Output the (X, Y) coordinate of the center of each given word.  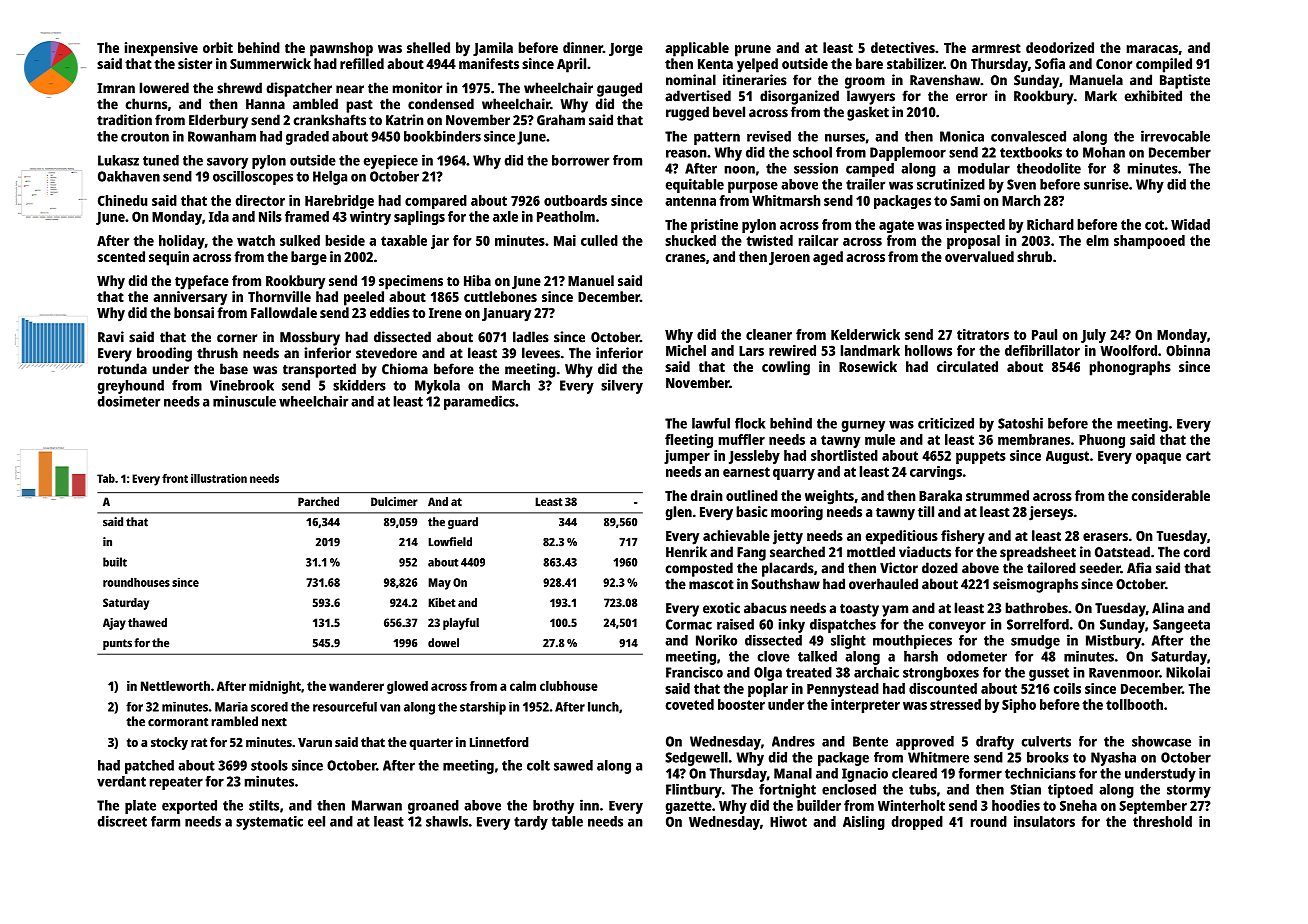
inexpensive (161, 49)
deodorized (1060, 47)
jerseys (1051, 513)
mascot (711, 585)
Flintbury (694, 791)
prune (753, 51)
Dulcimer (394, 501)
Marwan (377, 805)
